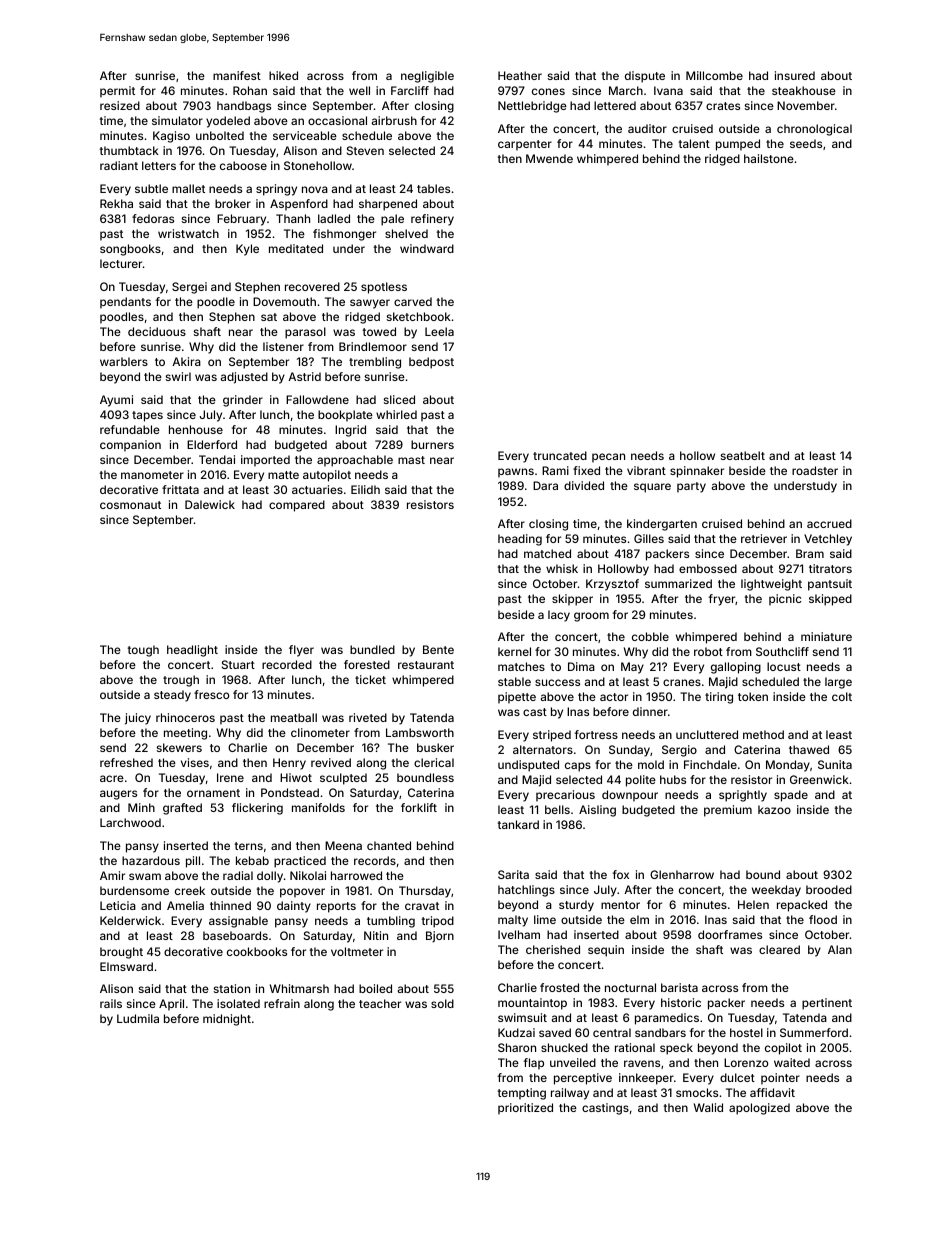 This screenshot has width=952, height=1233. I want to click on doorframes, so click(730, 934).
